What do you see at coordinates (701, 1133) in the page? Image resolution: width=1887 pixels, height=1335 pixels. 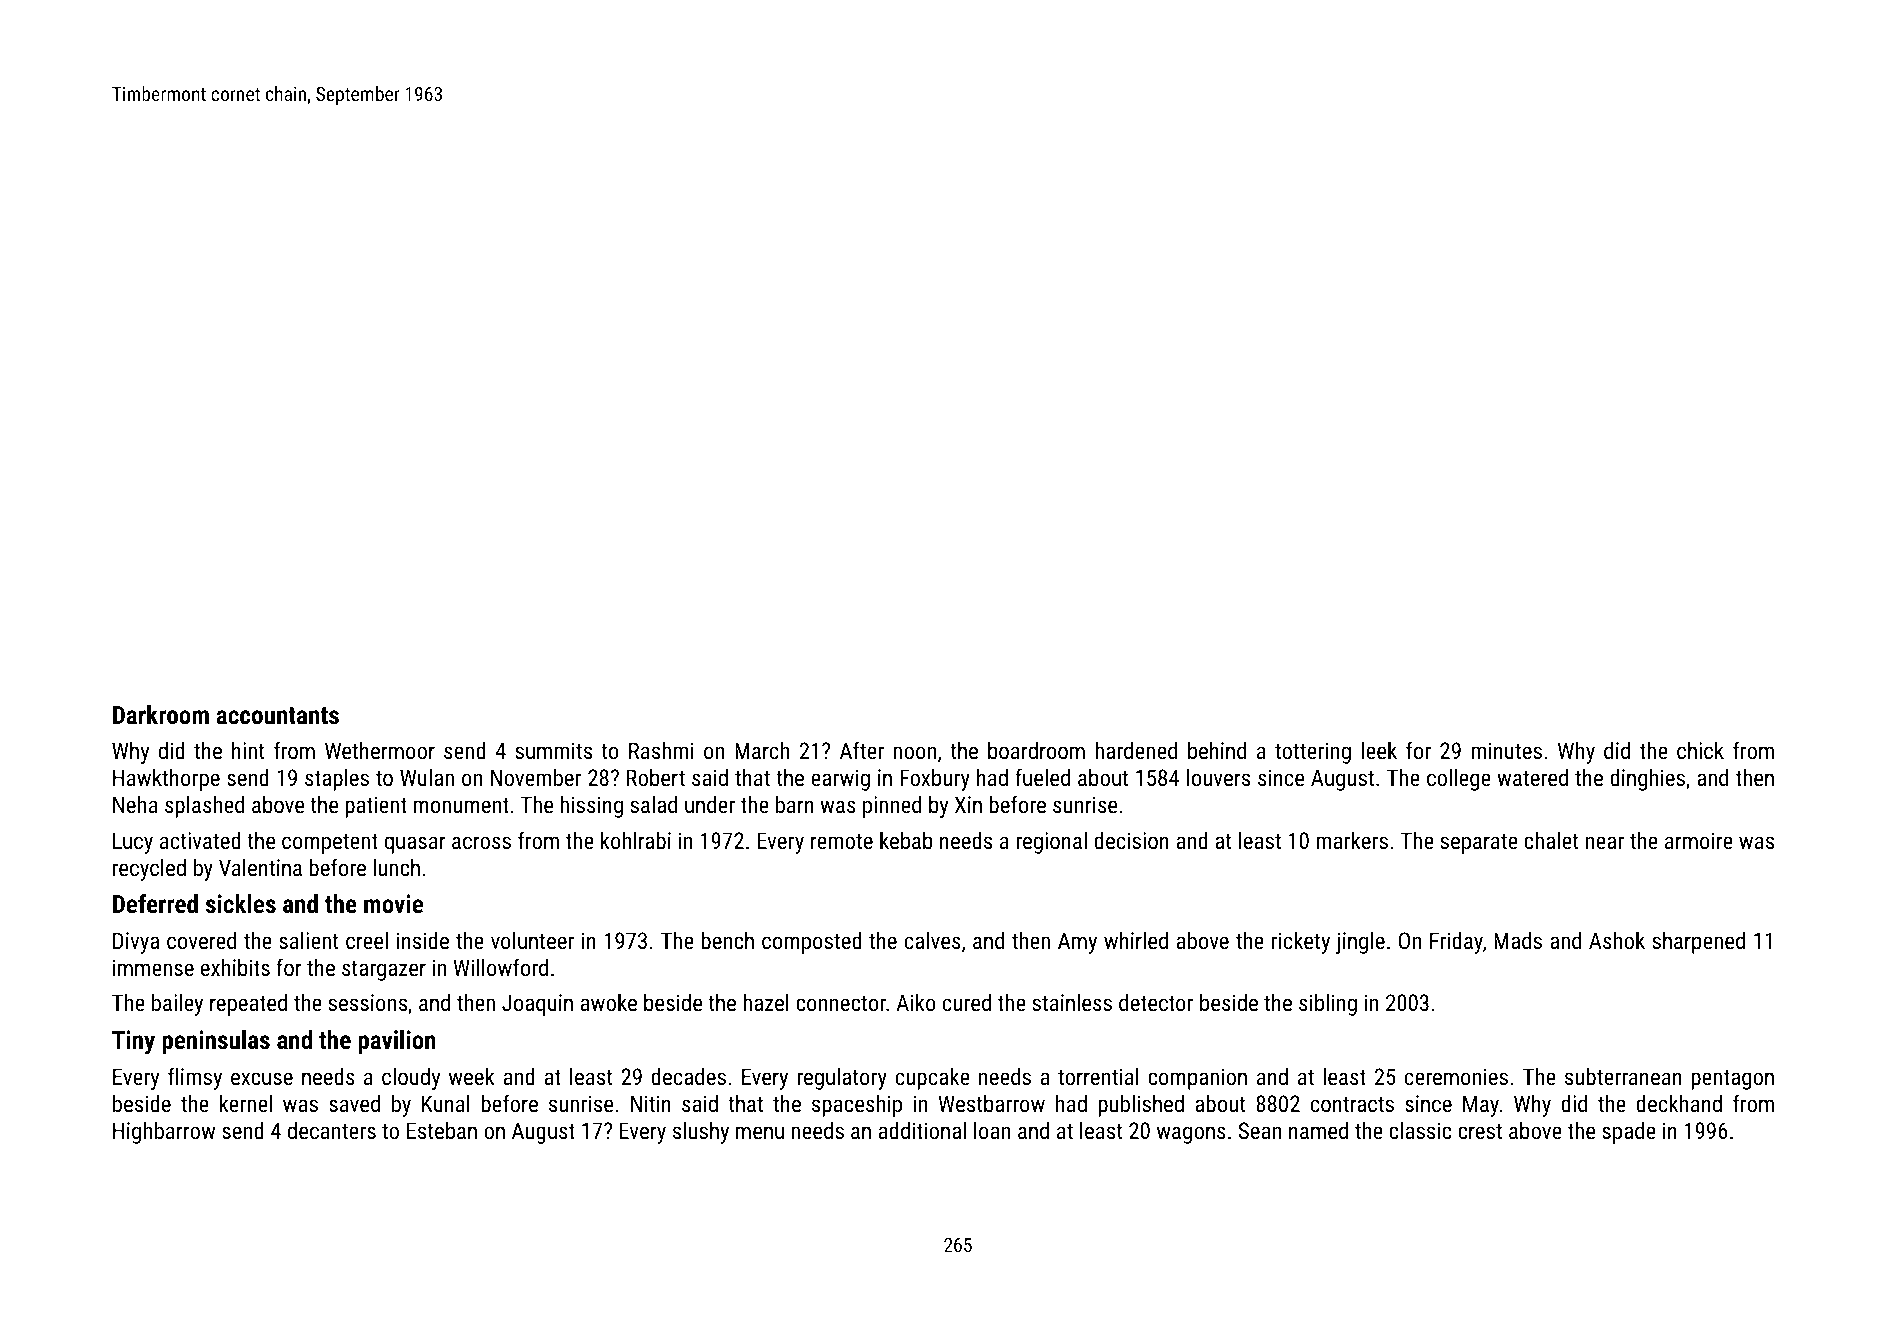 I see `slushy` at bounding box center [701, 1133].
